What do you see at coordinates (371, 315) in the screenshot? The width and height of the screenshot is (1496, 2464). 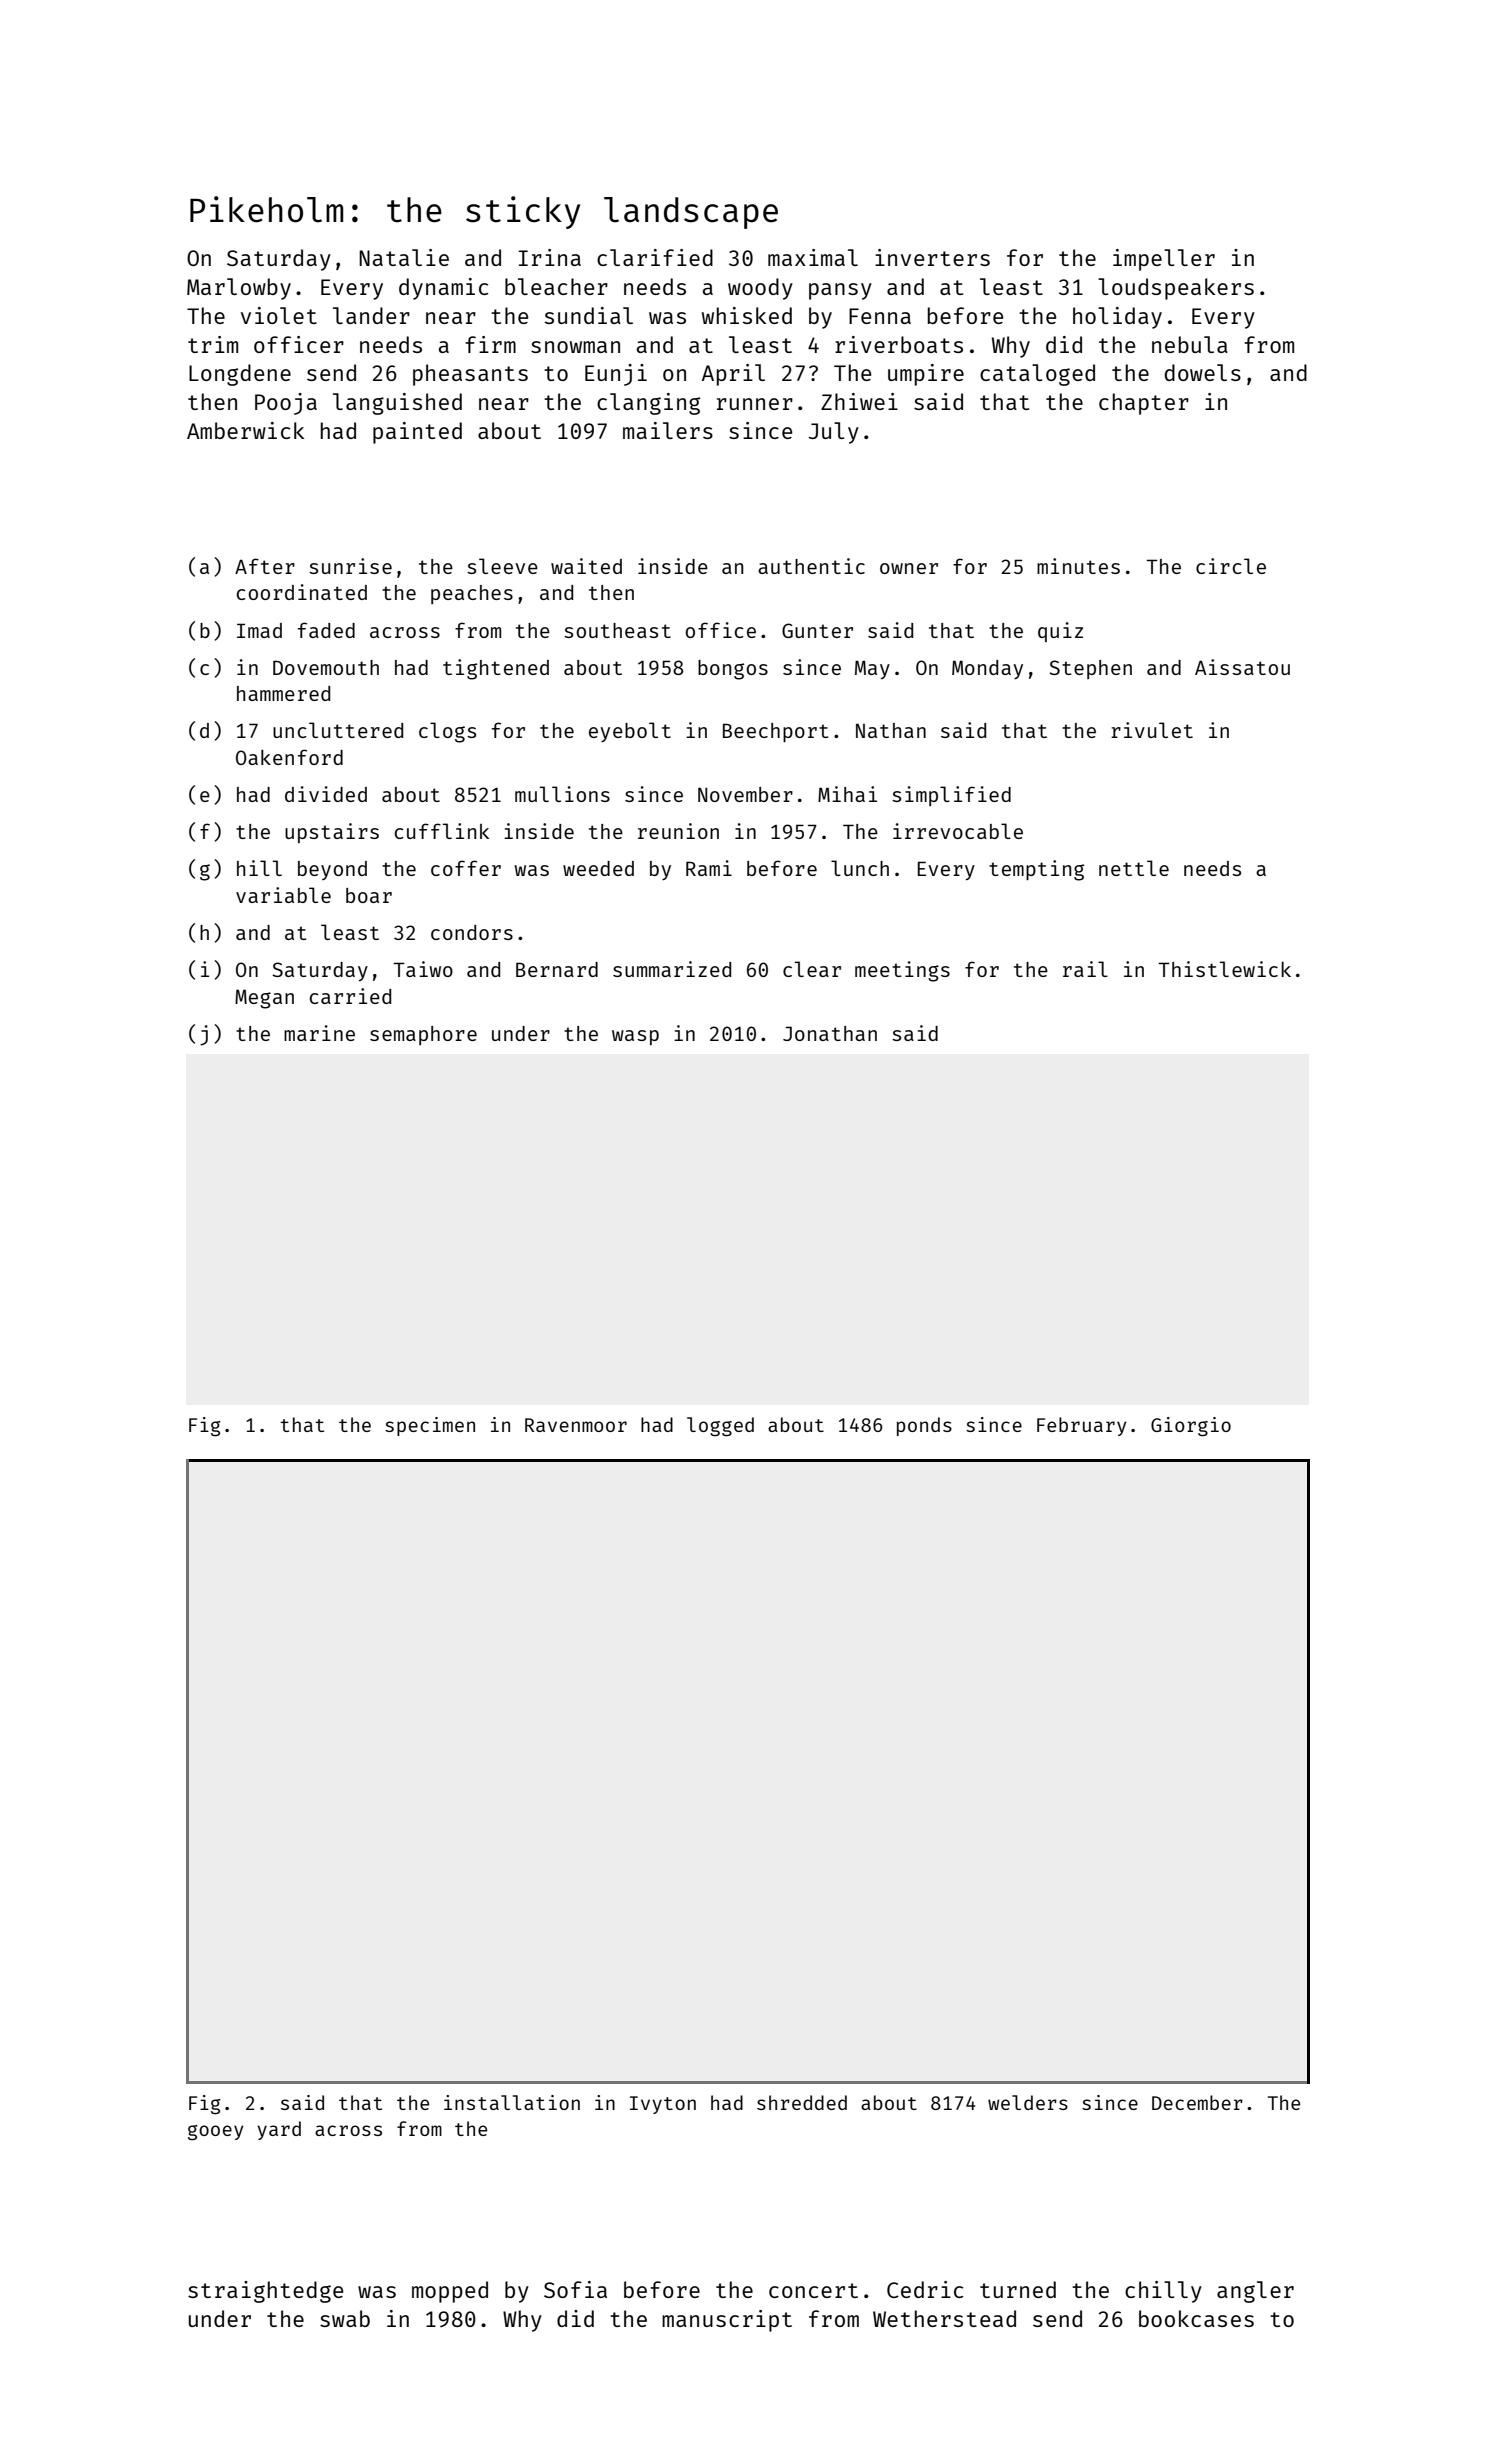 I see `lander` at bounding box center [371, 315].
